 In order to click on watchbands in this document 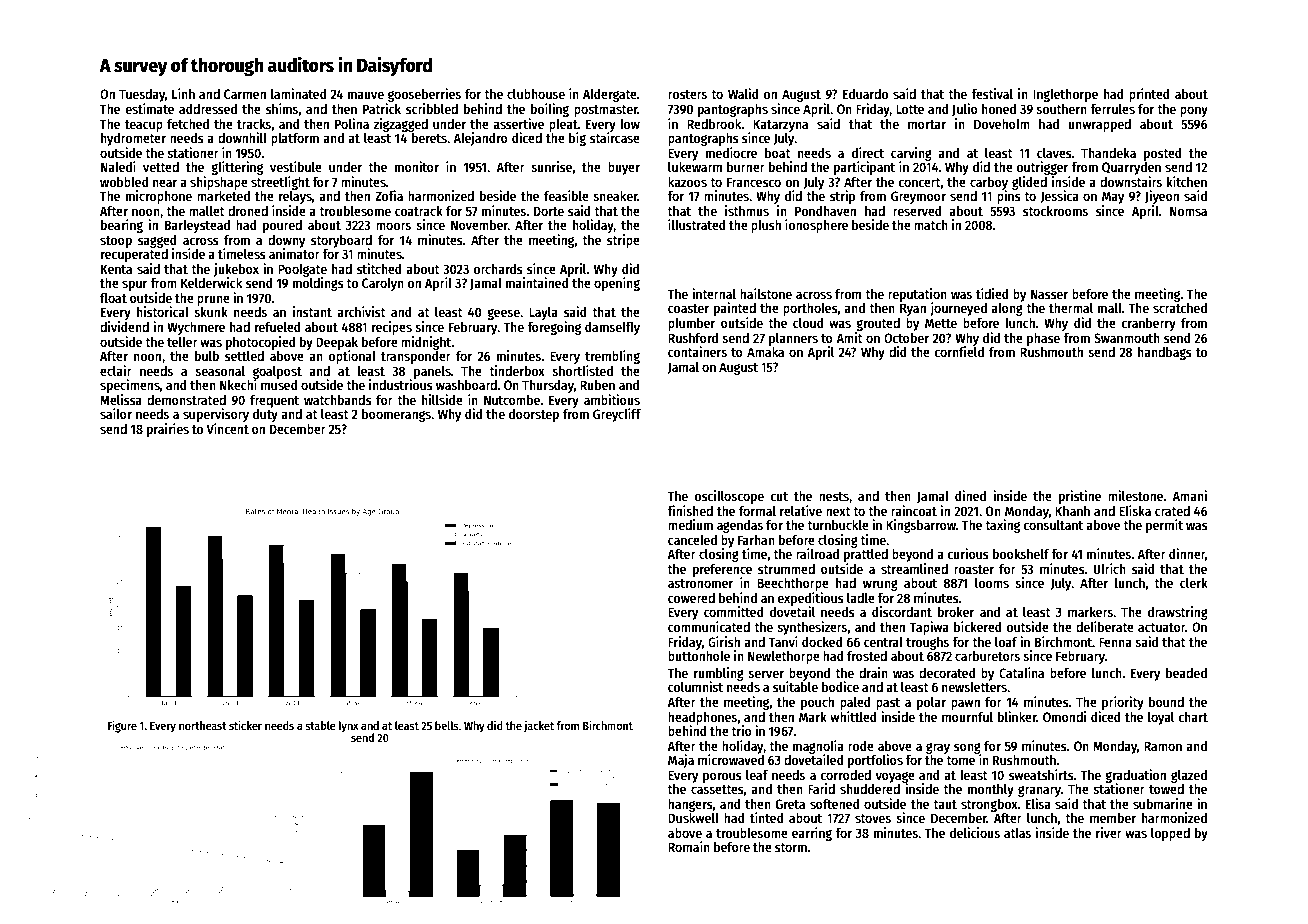, I will do `click(338, 400)`.
